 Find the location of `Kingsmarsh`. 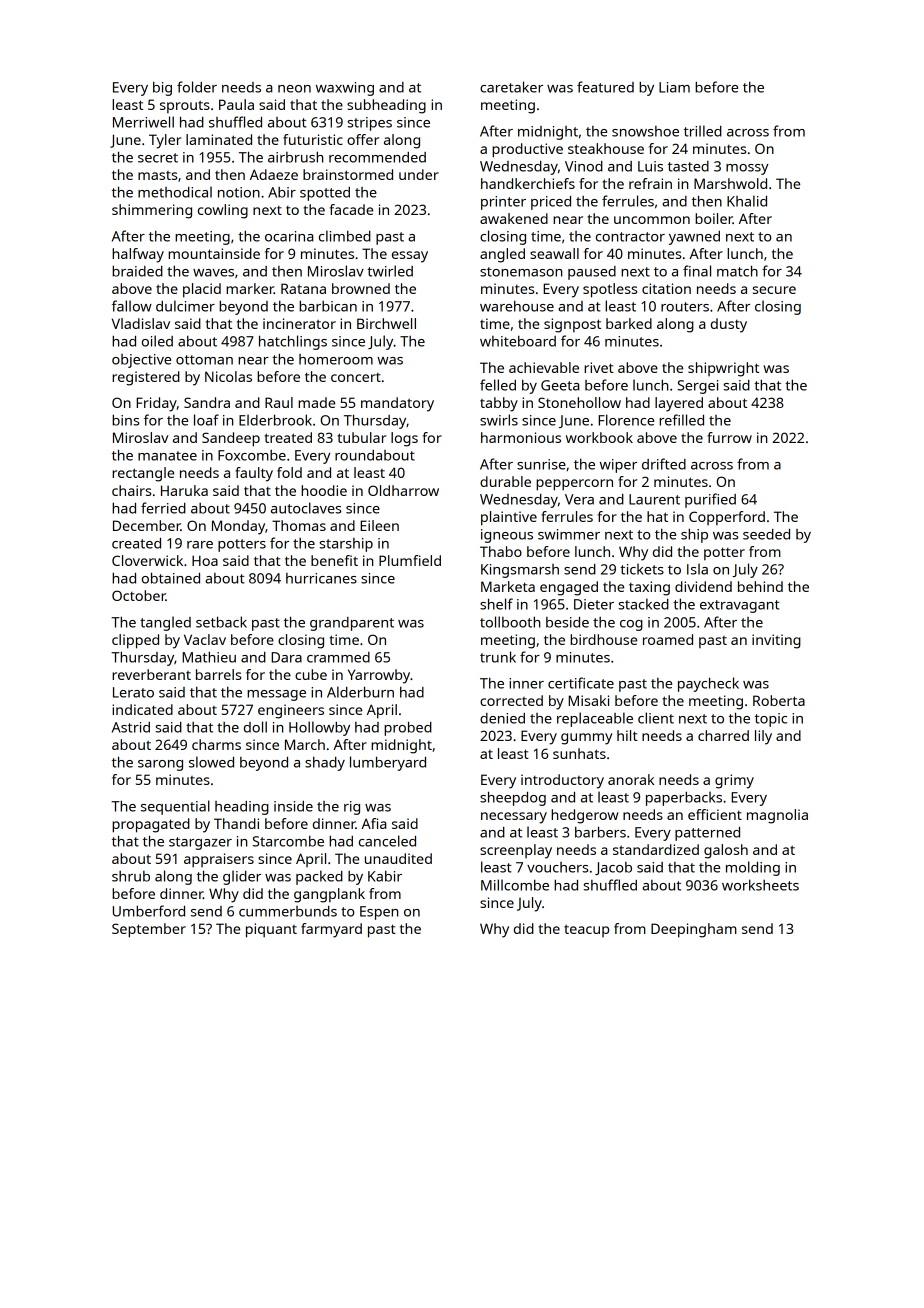

Kingsmarsh is located at coordinates (520, 571).
